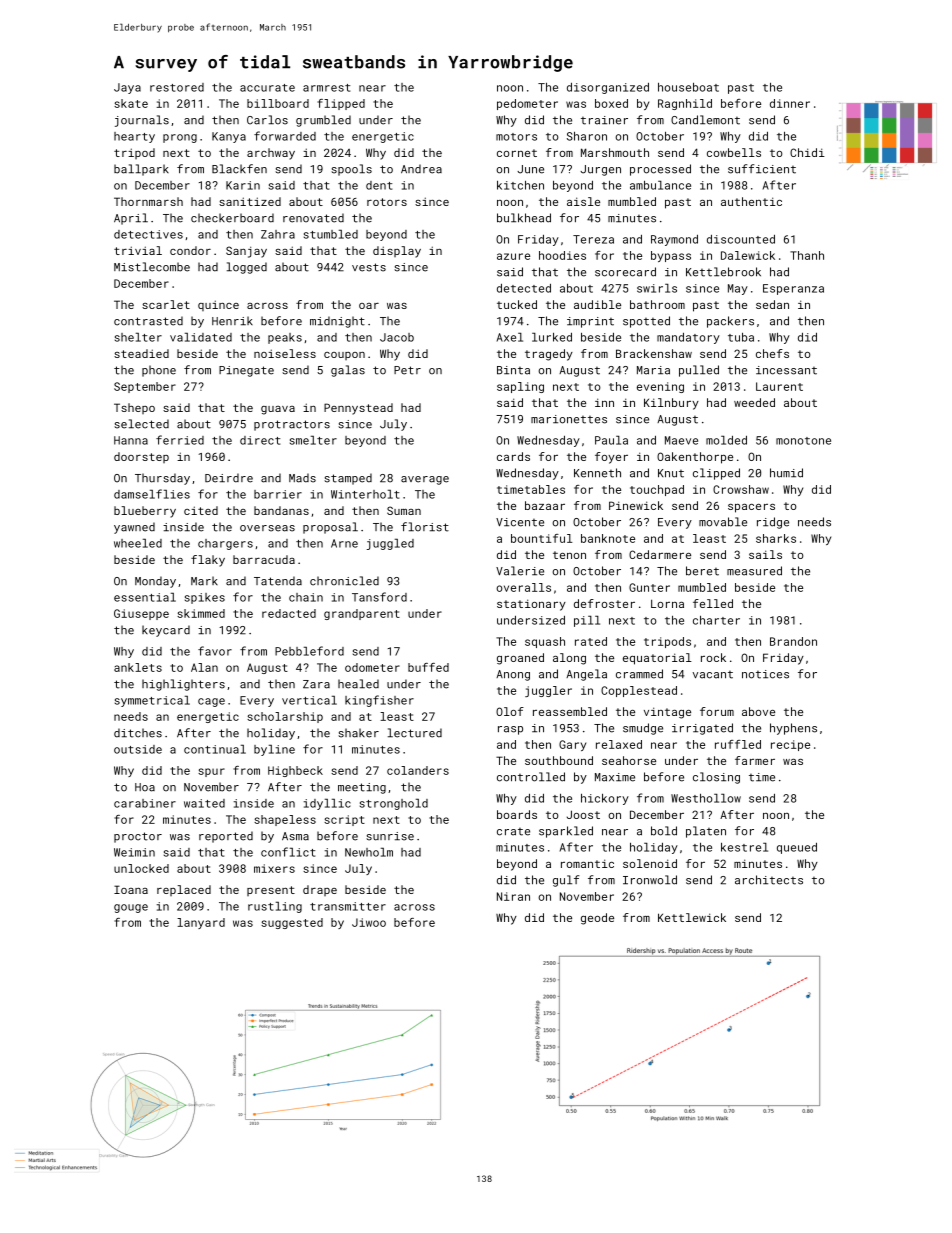 This document has height=1233, width=952. What do you see at coordinates (772, 353) in the document?
I see `chefs` at bounding box center [772, 353].
